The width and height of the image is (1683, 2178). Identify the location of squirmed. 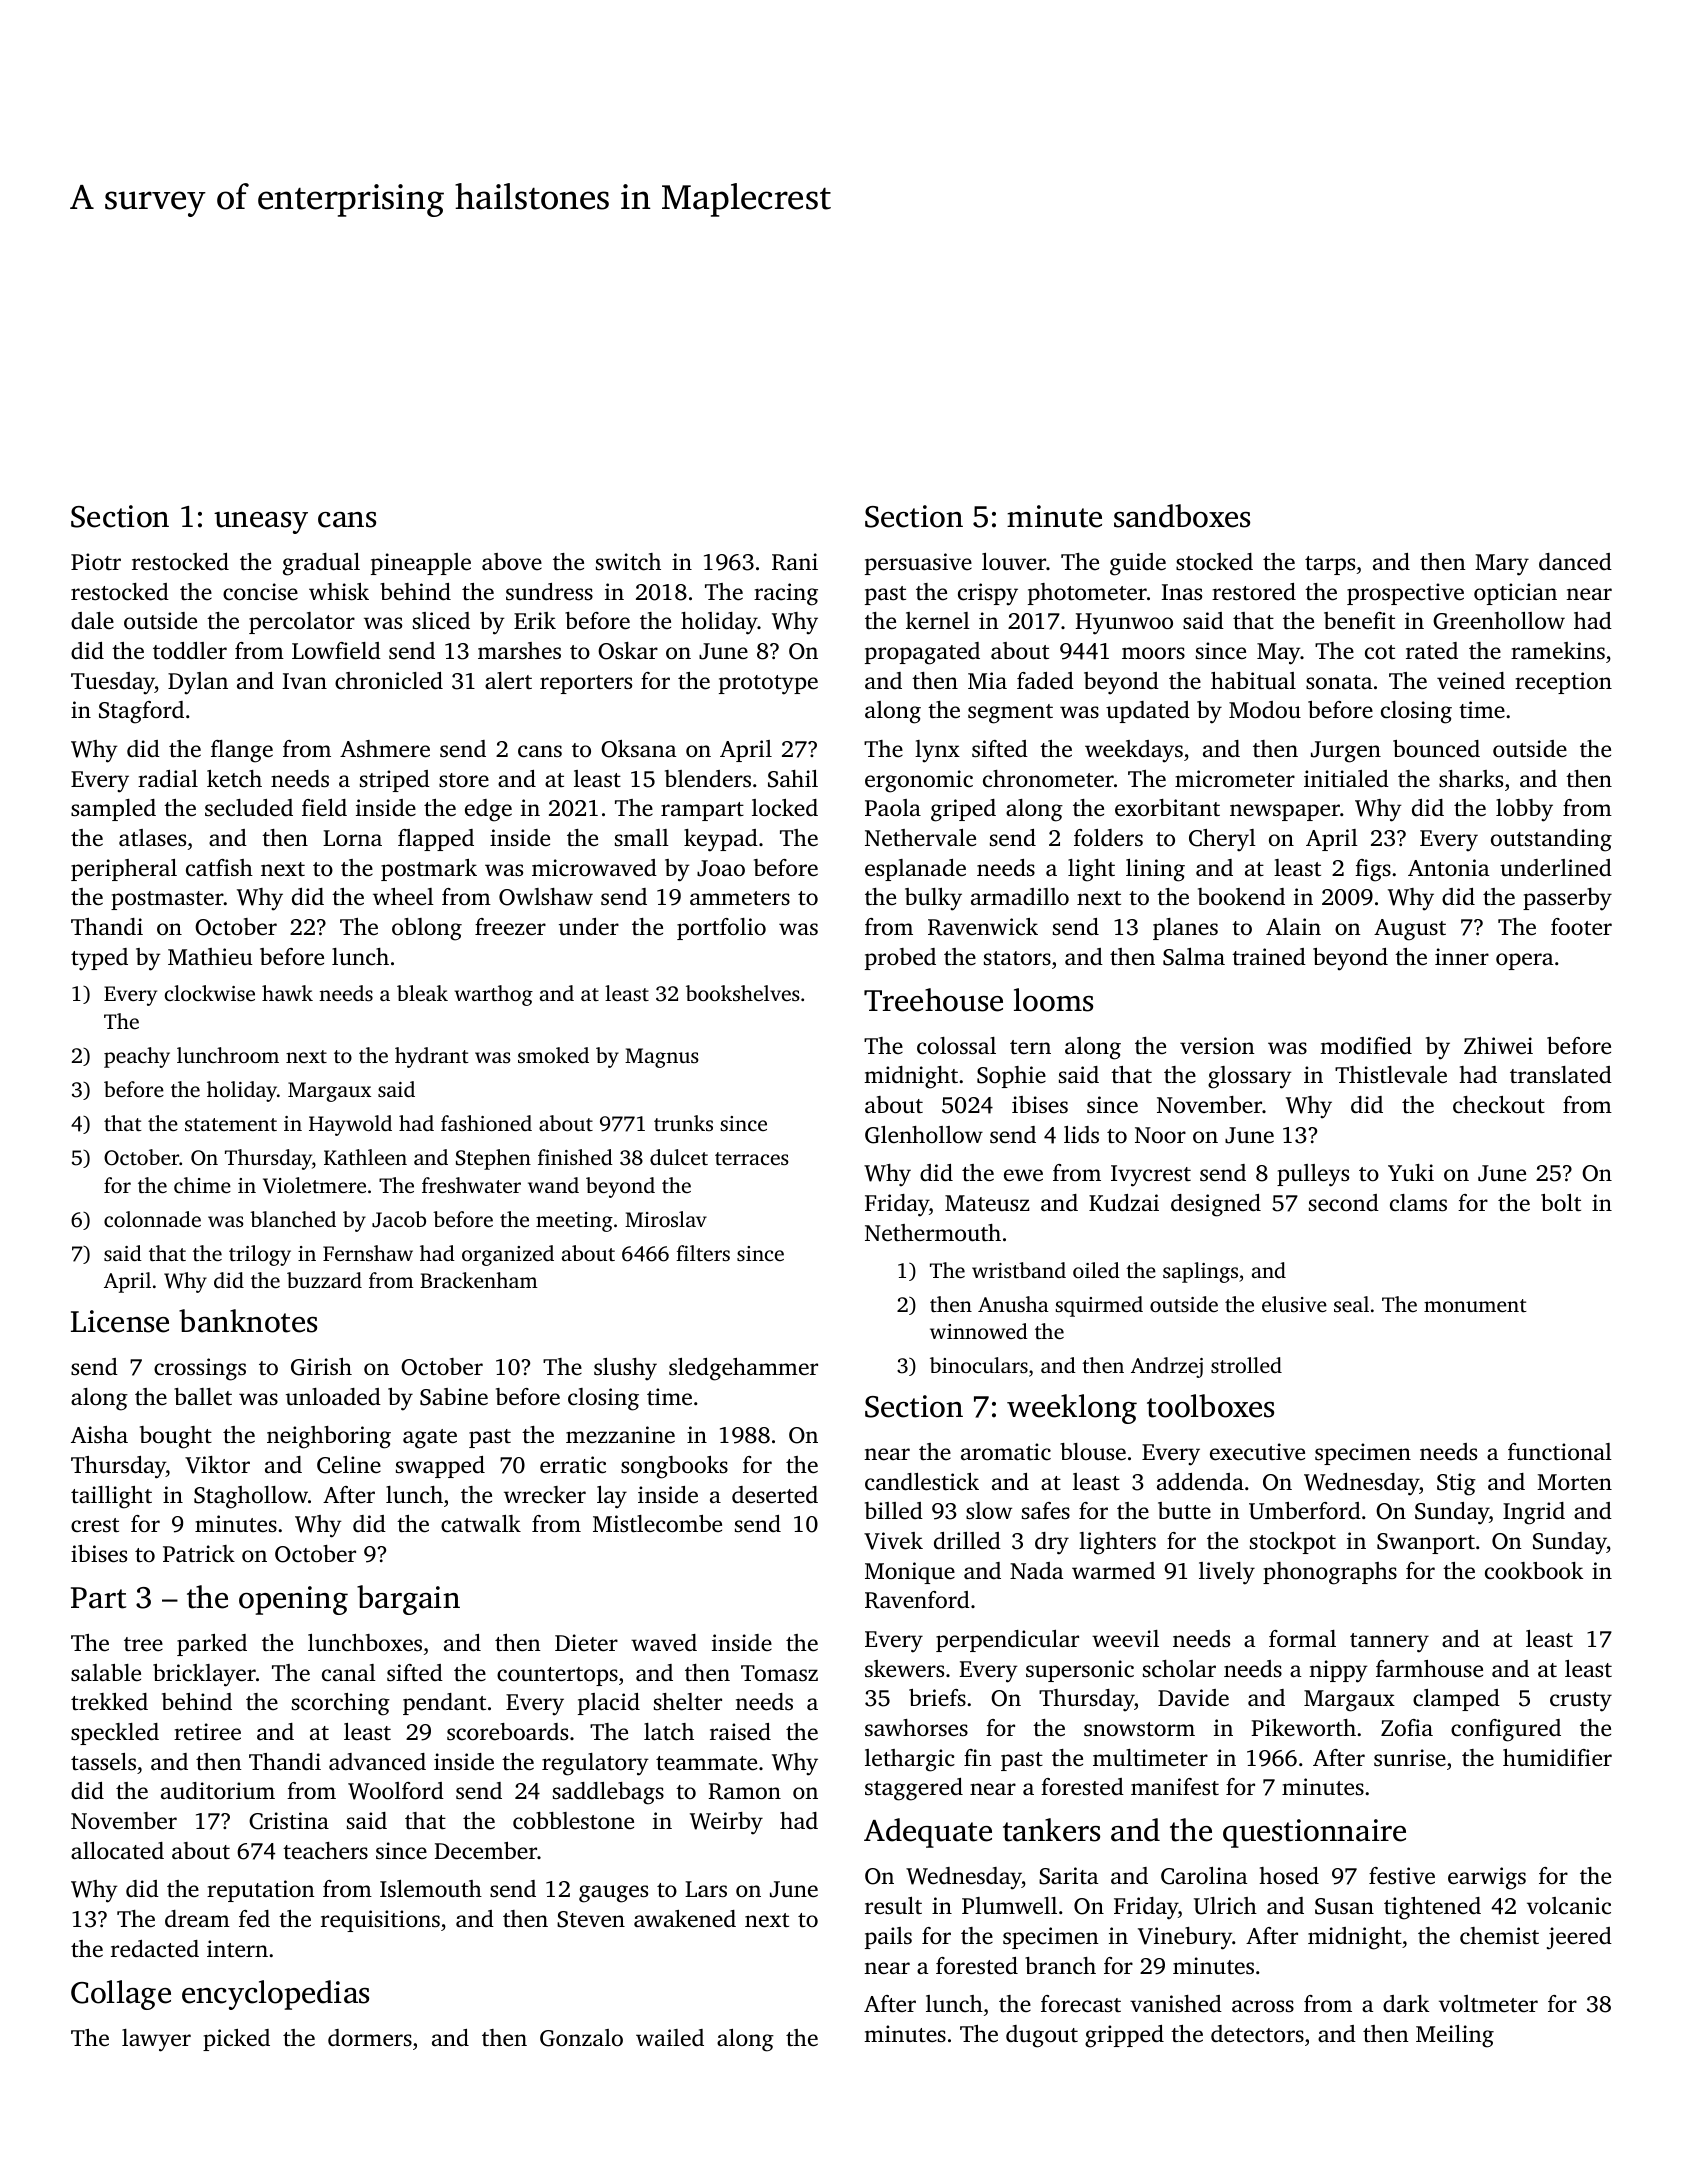
(1099, 1306).
